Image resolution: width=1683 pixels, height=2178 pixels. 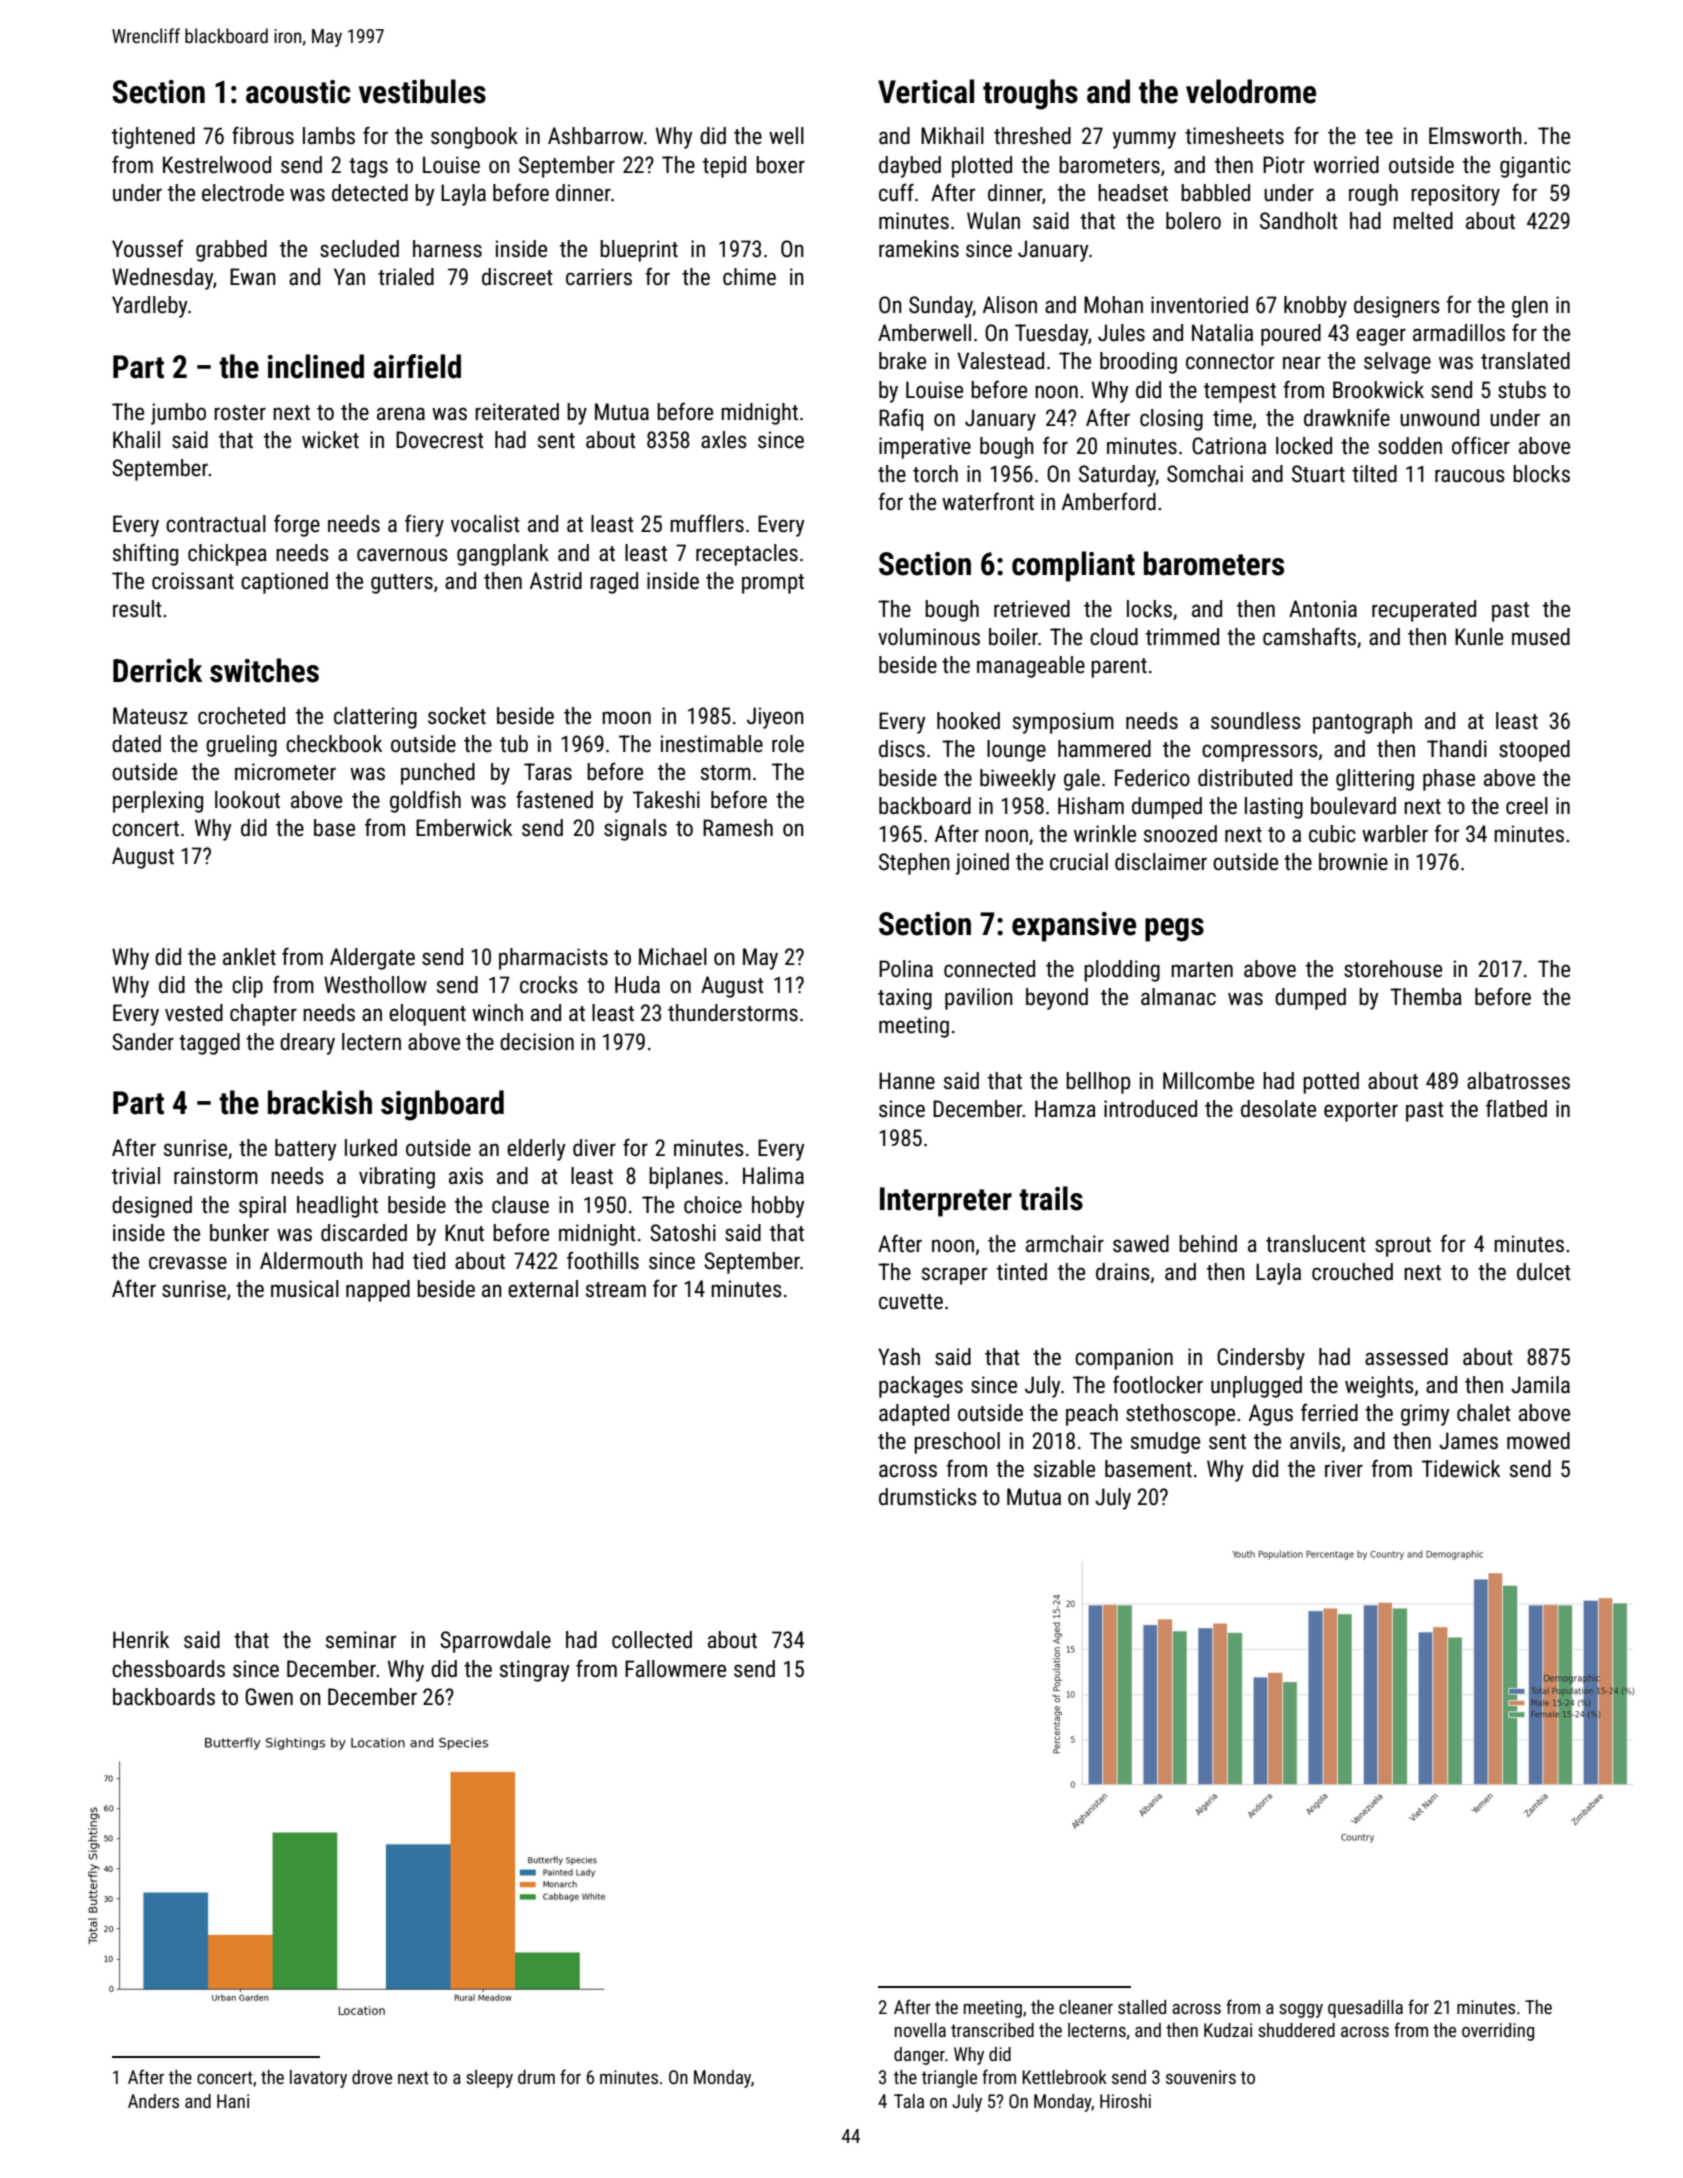 I want to click on gigantic, so click(x=1535, y=167).
